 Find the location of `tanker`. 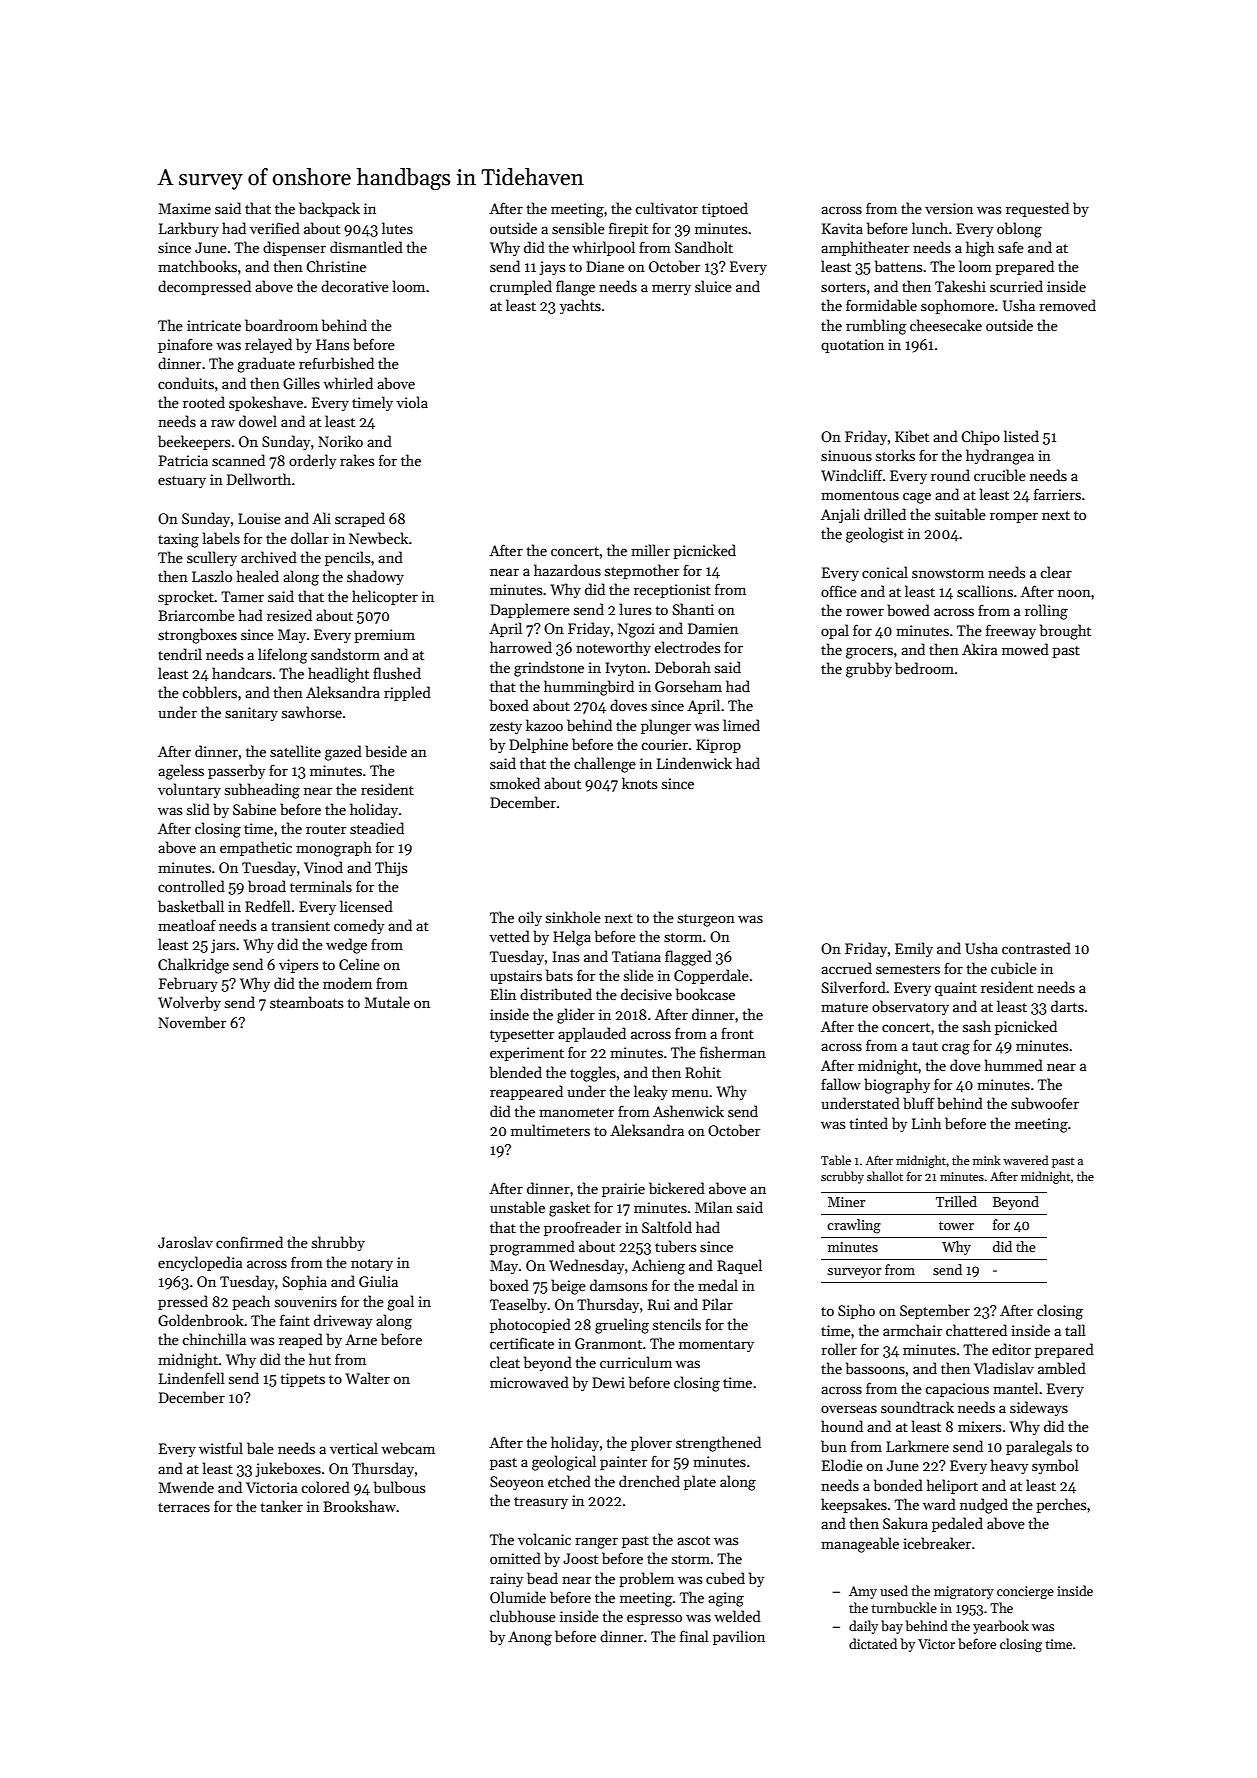

tanker is located at coordinates (281, 1506).
